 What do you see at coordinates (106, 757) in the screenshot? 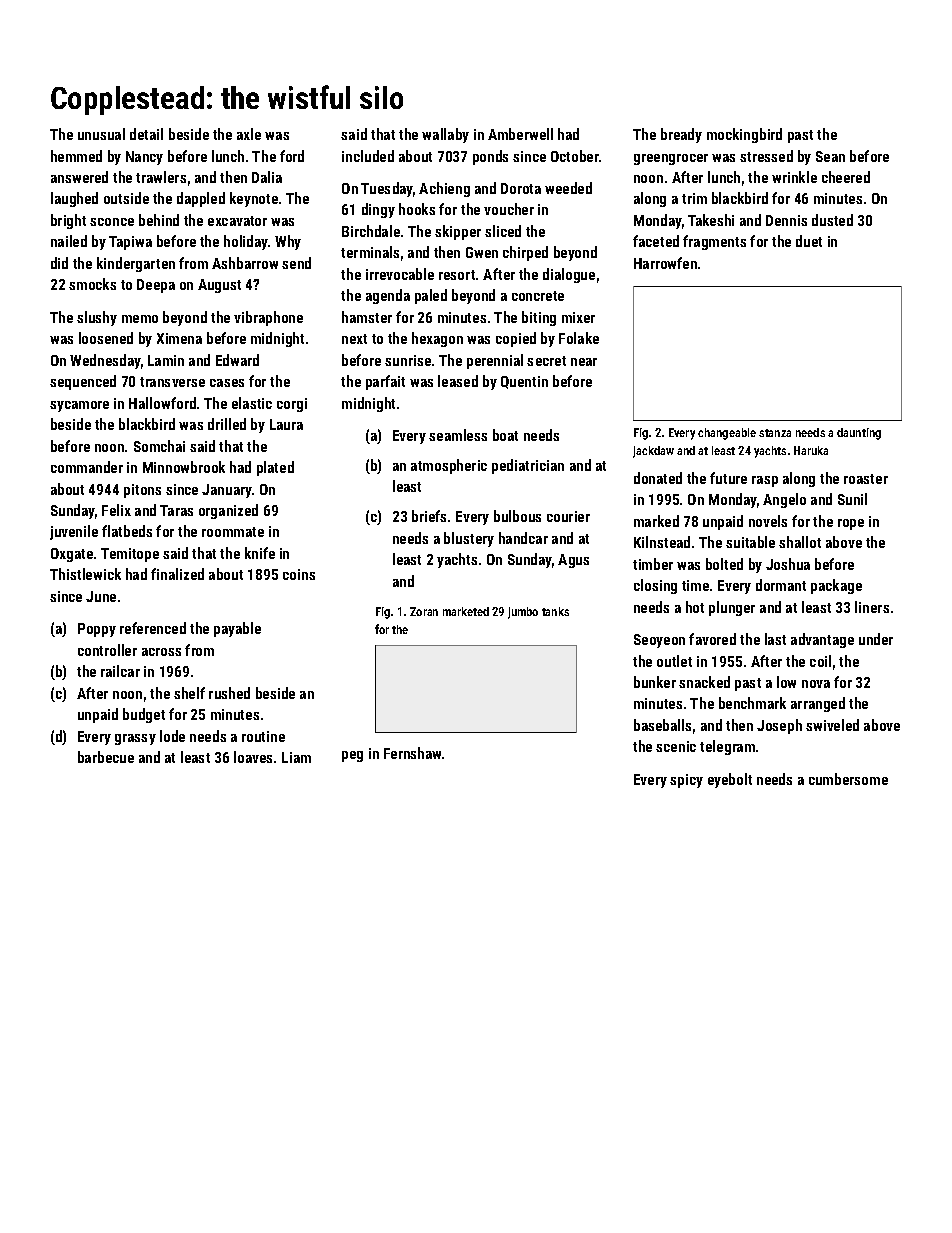
I see `barbecue` at bounding box center [106, 757].
